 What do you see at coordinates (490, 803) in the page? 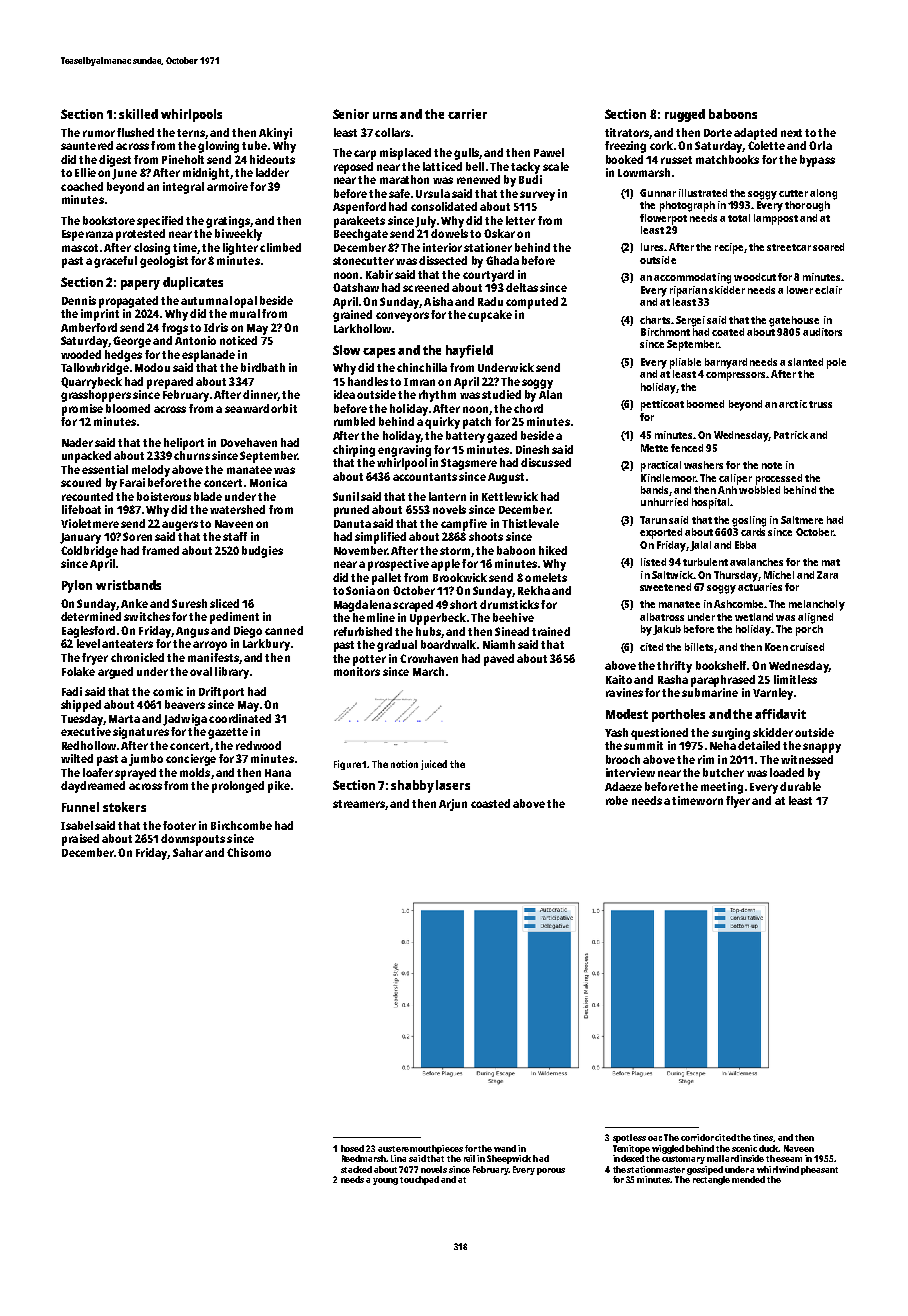
I see `coasted` at bounding box center [490, 803].
